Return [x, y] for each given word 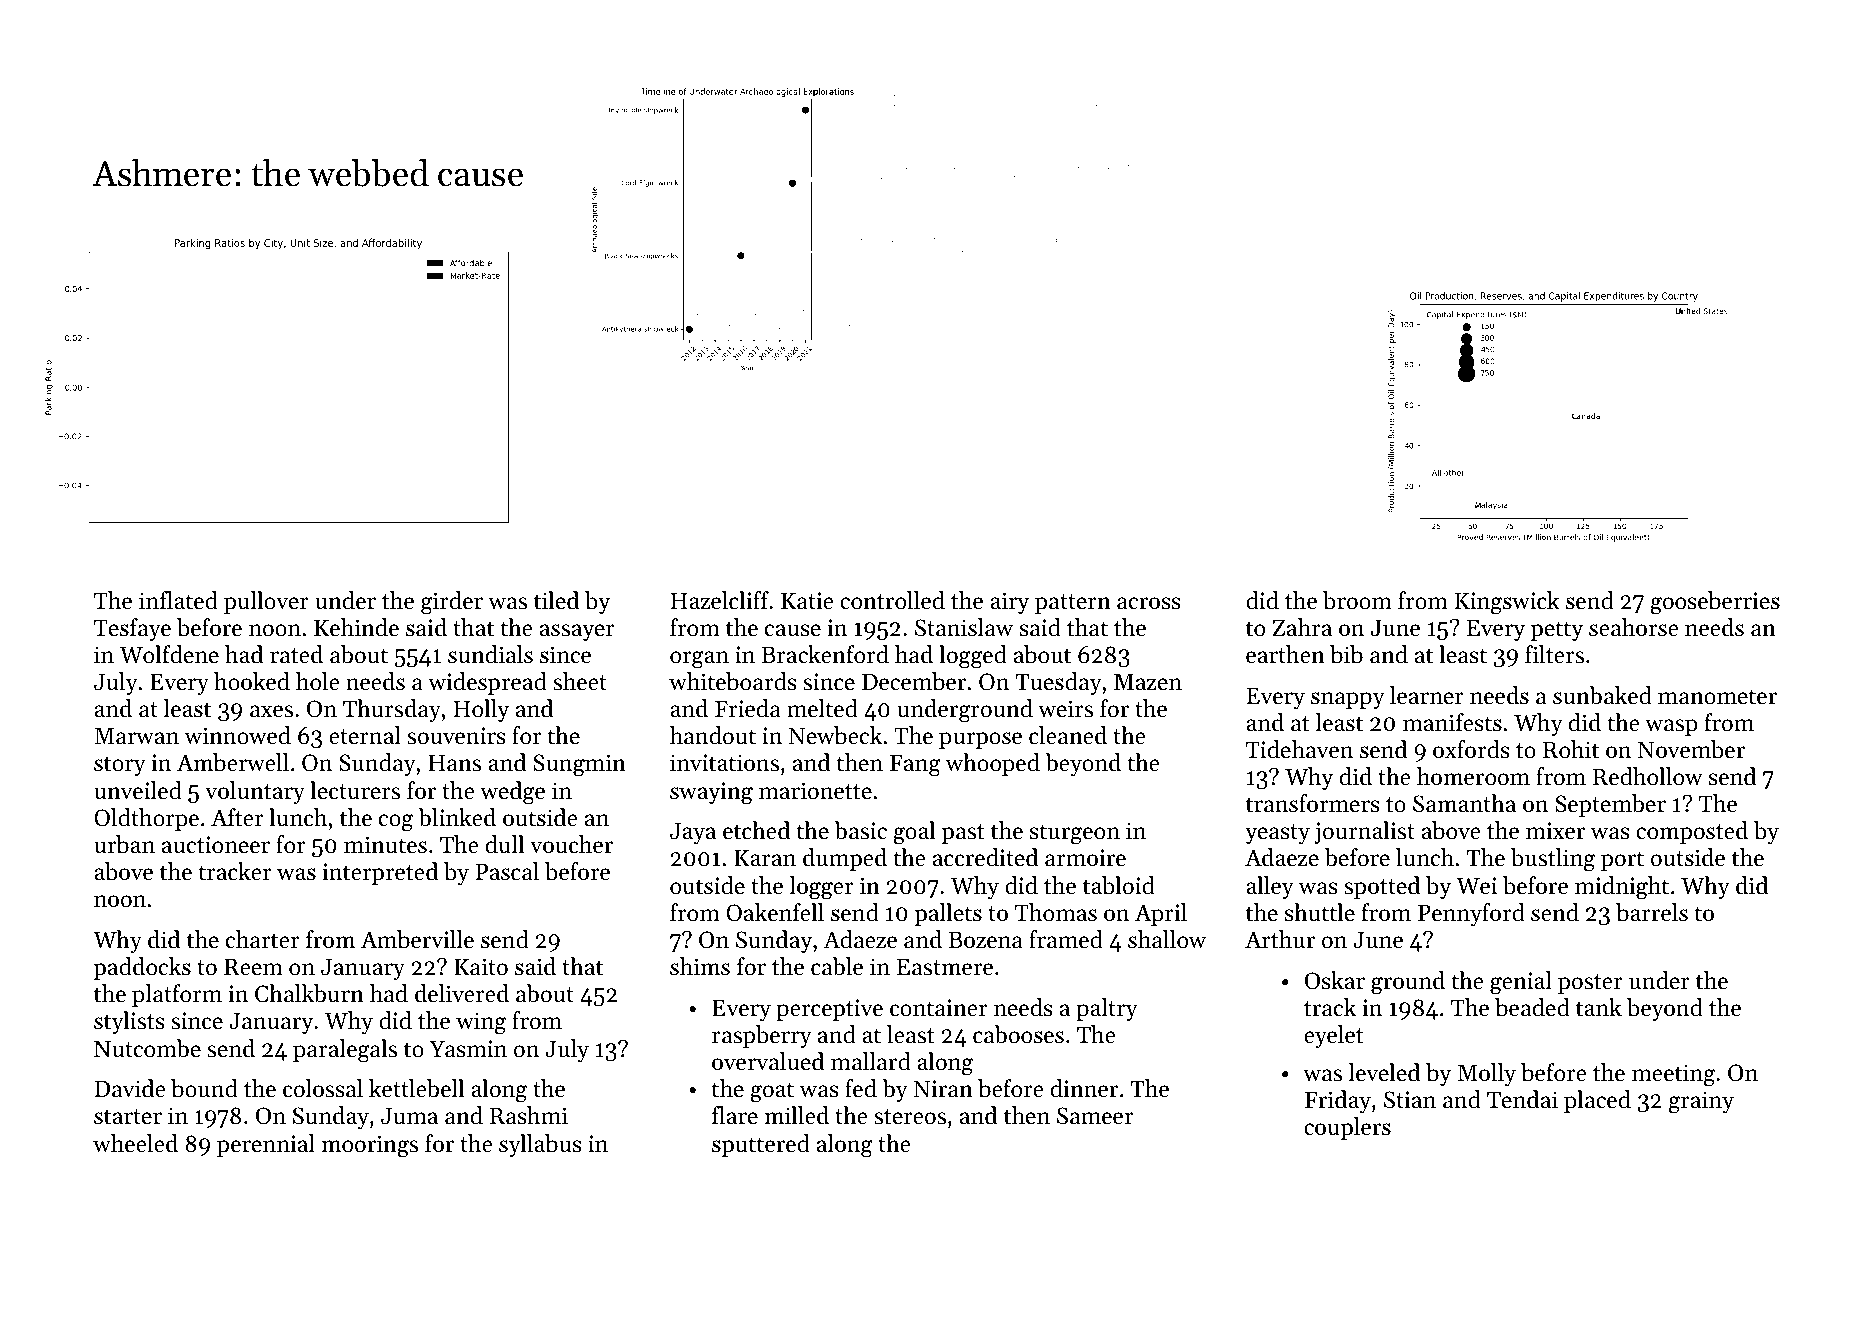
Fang [915, 766]
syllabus [540, 1145]
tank [1599, 1007]
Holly [481, 710]
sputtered [761, 1145]
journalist [1364, 832]
